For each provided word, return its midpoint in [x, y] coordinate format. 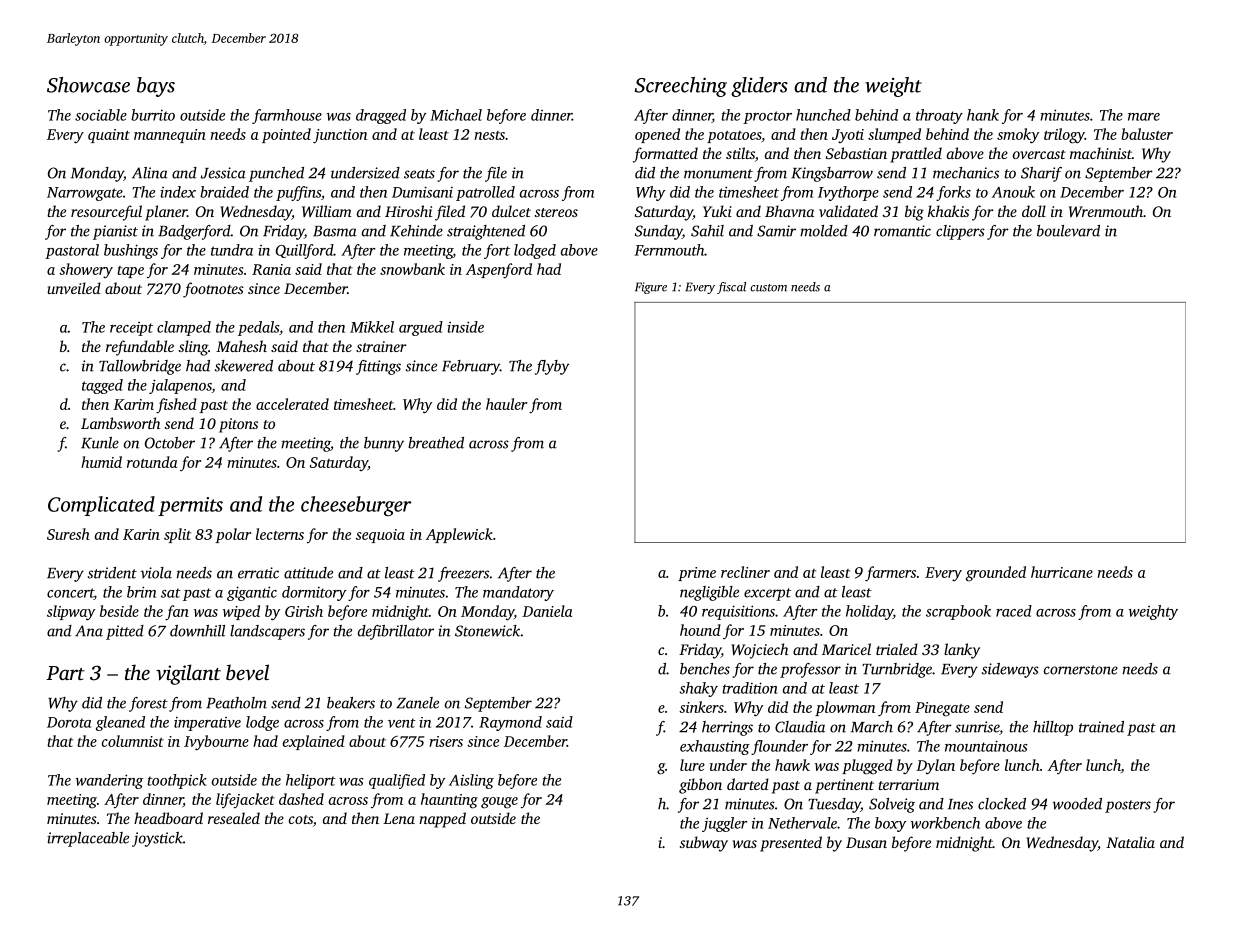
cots [301, 819]
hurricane [1062, 572]
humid [101, 462]
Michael [456, 115]
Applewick [459, 535]
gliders [759, 87]
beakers [351, 703]
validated [848, 211]
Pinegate [942, 709]
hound [700, 630]
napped [442, 820]
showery [86, 270]
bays [156, 87]
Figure [651, 288]
